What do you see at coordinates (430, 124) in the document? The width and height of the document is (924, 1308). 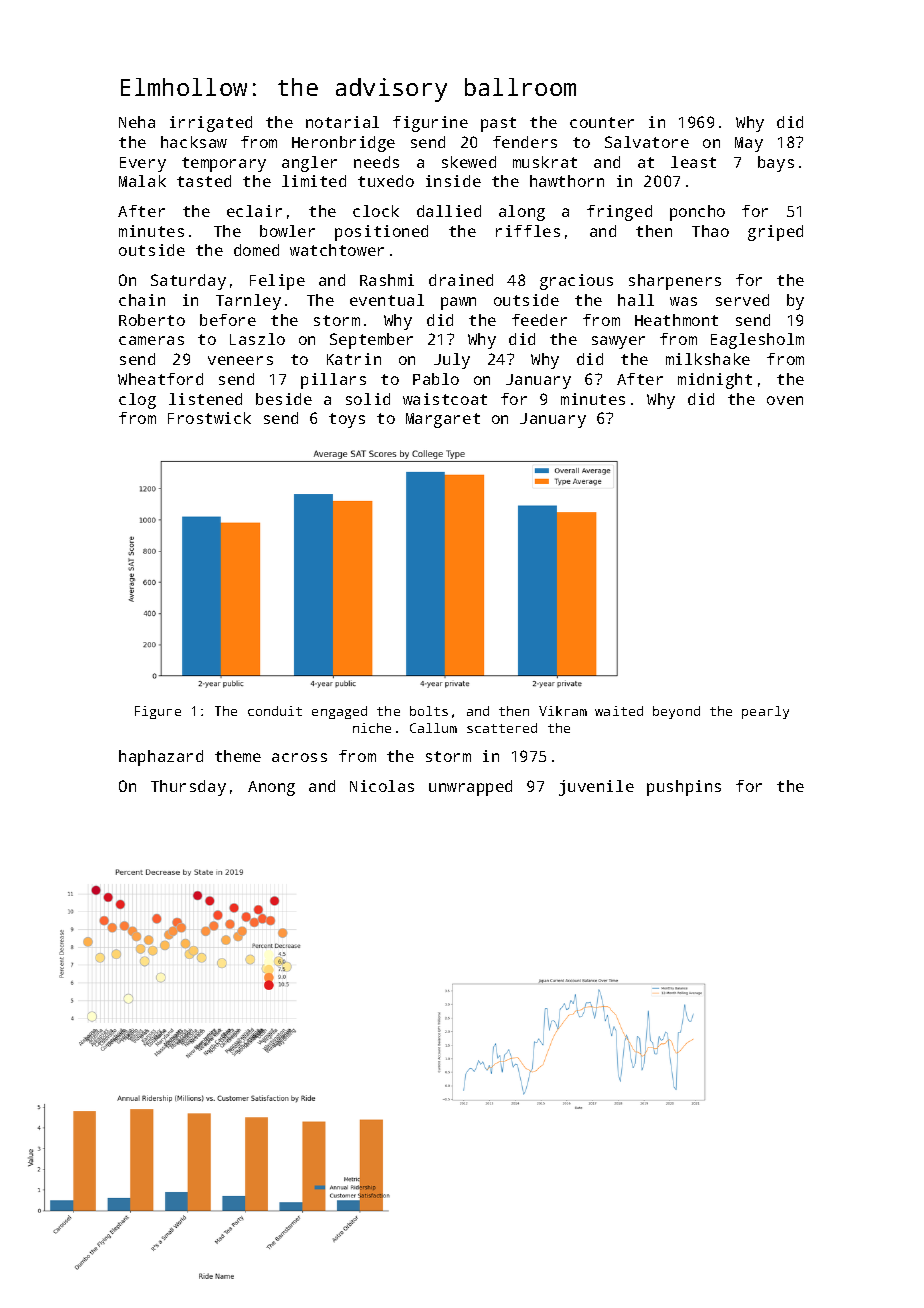 I see `figurine` at bounding box center [430, 124].
